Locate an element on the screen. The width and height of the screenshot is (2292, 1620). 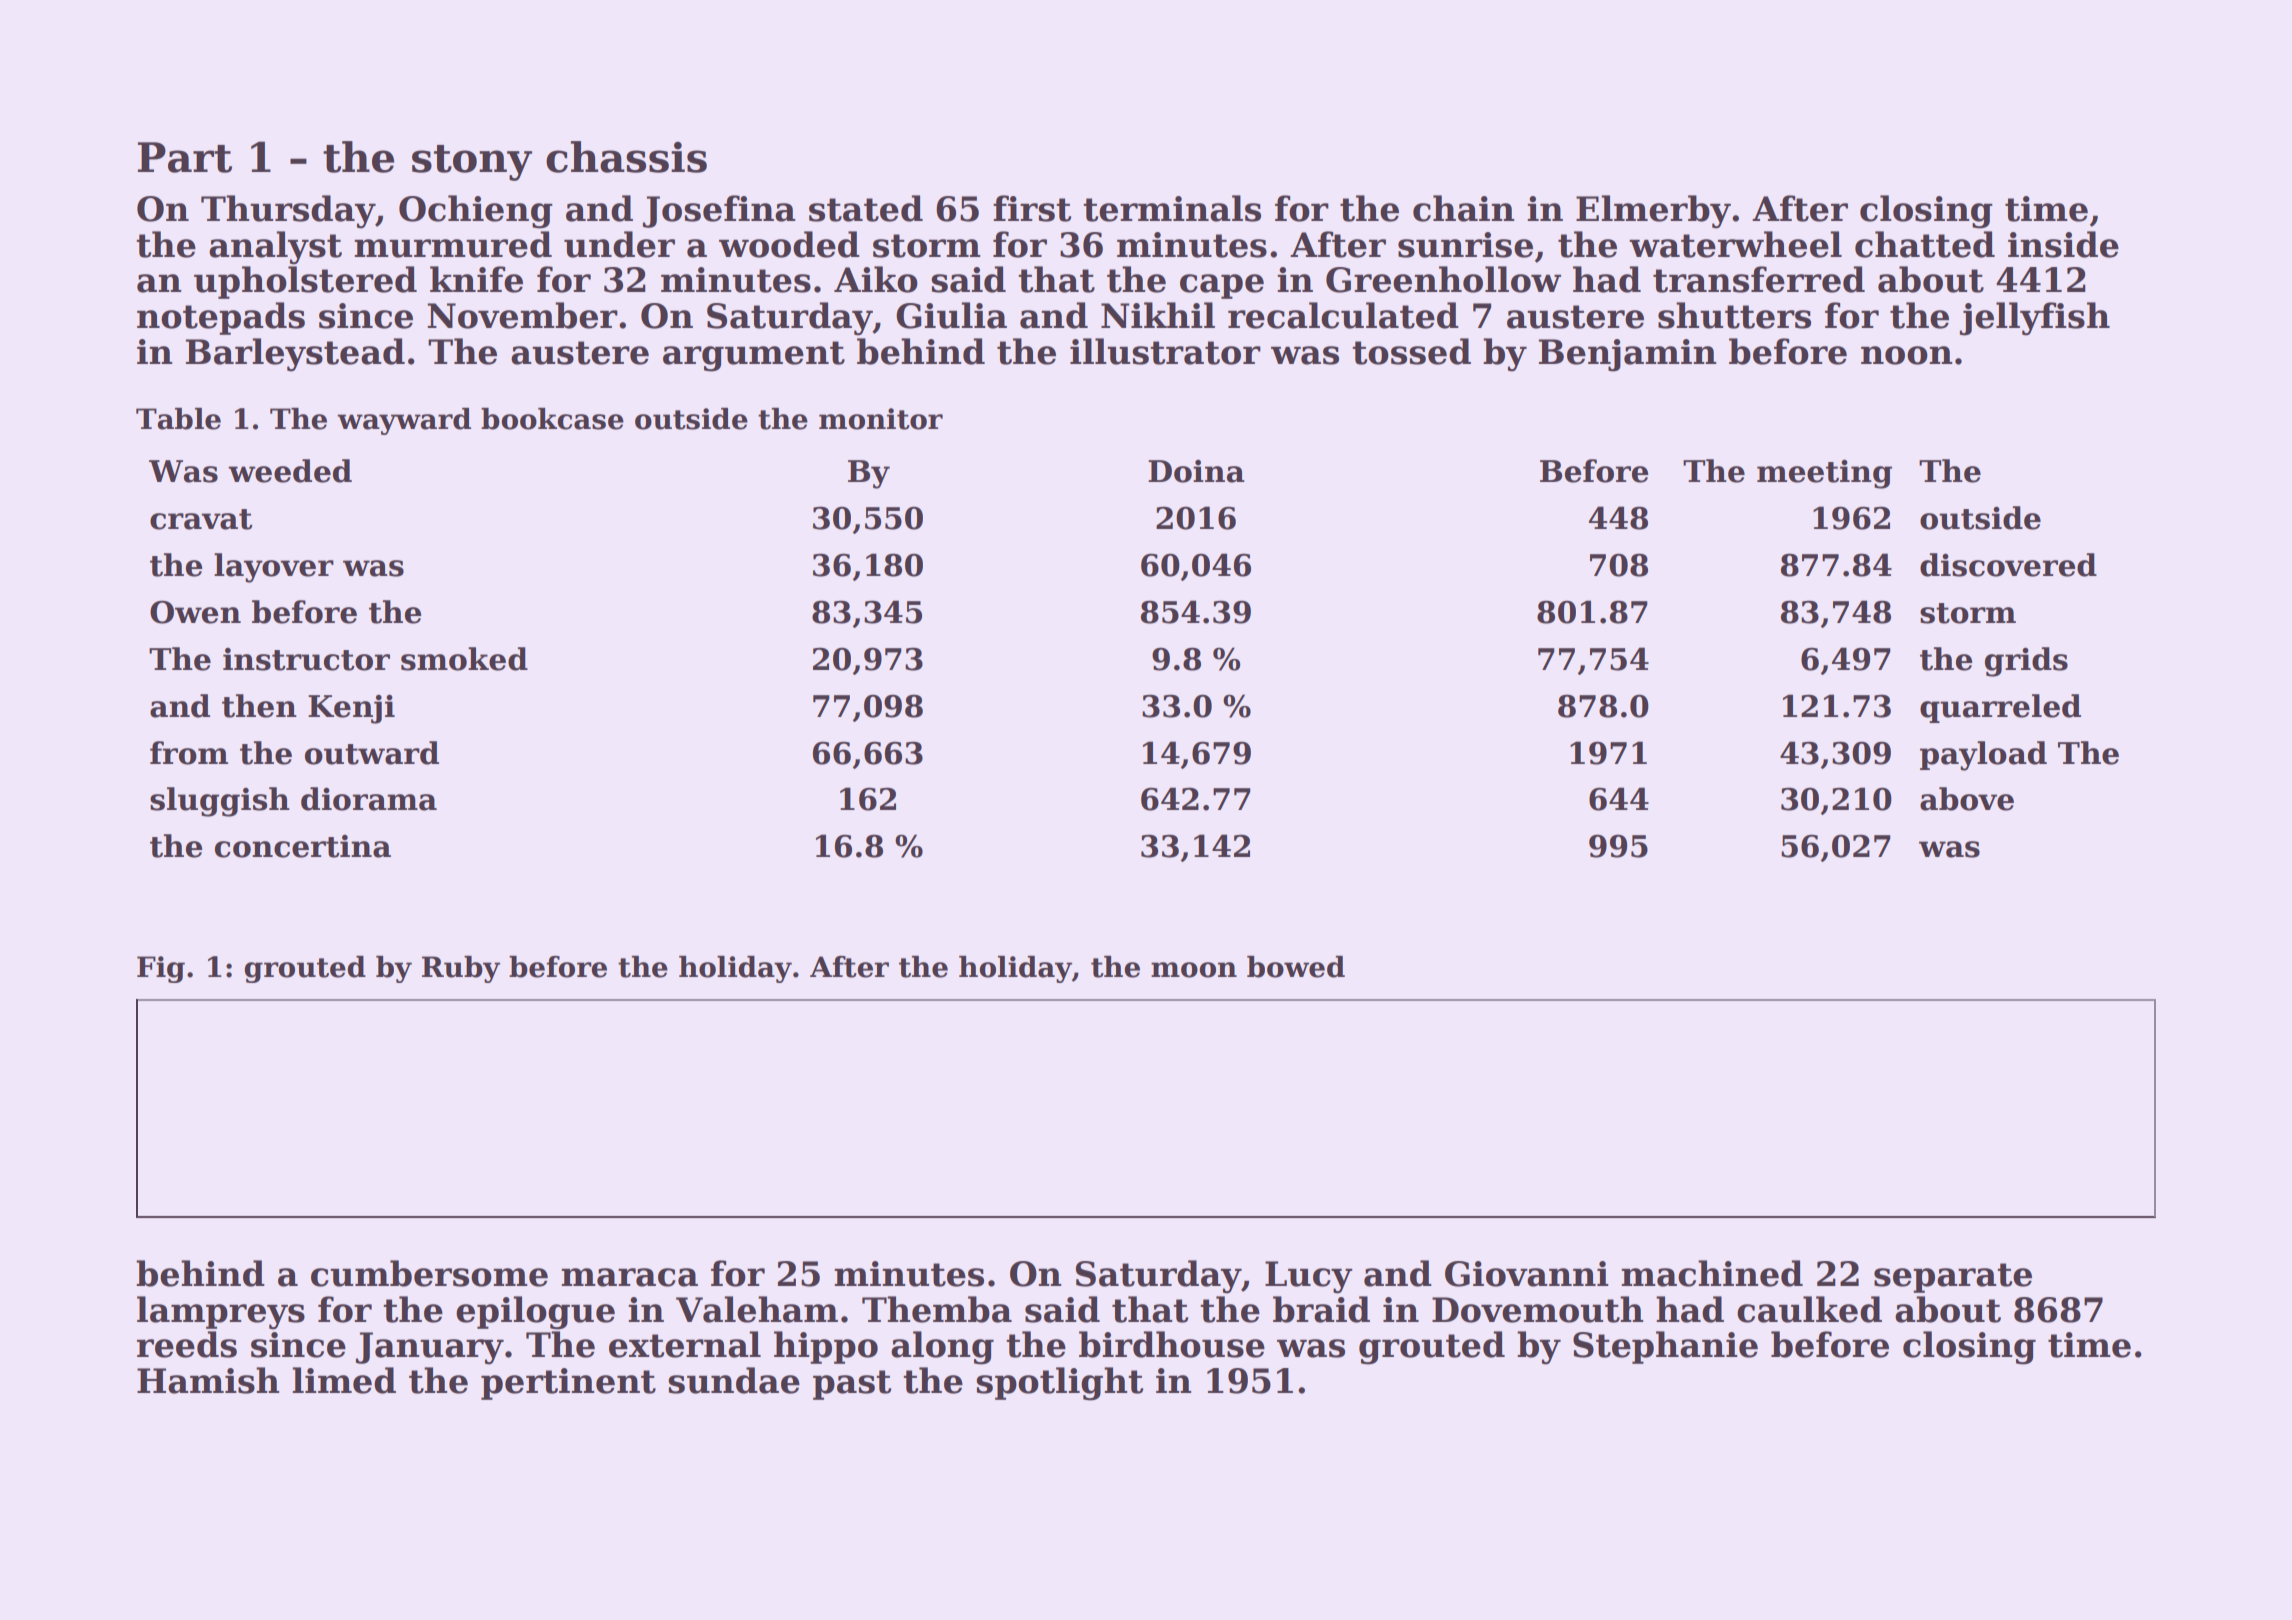
argument is located at coordinates (754, 356).
